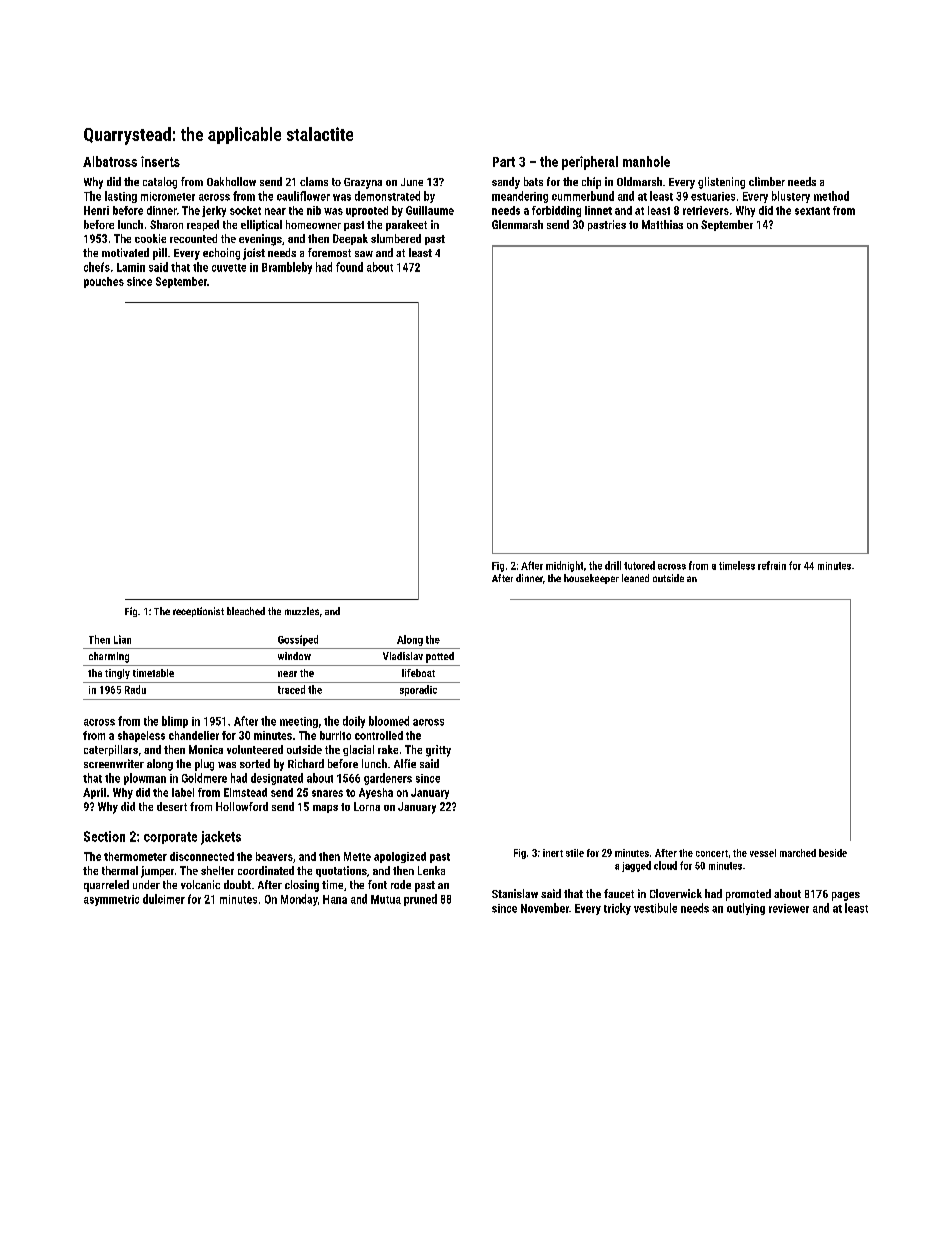  What do you see at coordinates (349, 267) in the image?
I see `found` at bounding box center [349, 267].
